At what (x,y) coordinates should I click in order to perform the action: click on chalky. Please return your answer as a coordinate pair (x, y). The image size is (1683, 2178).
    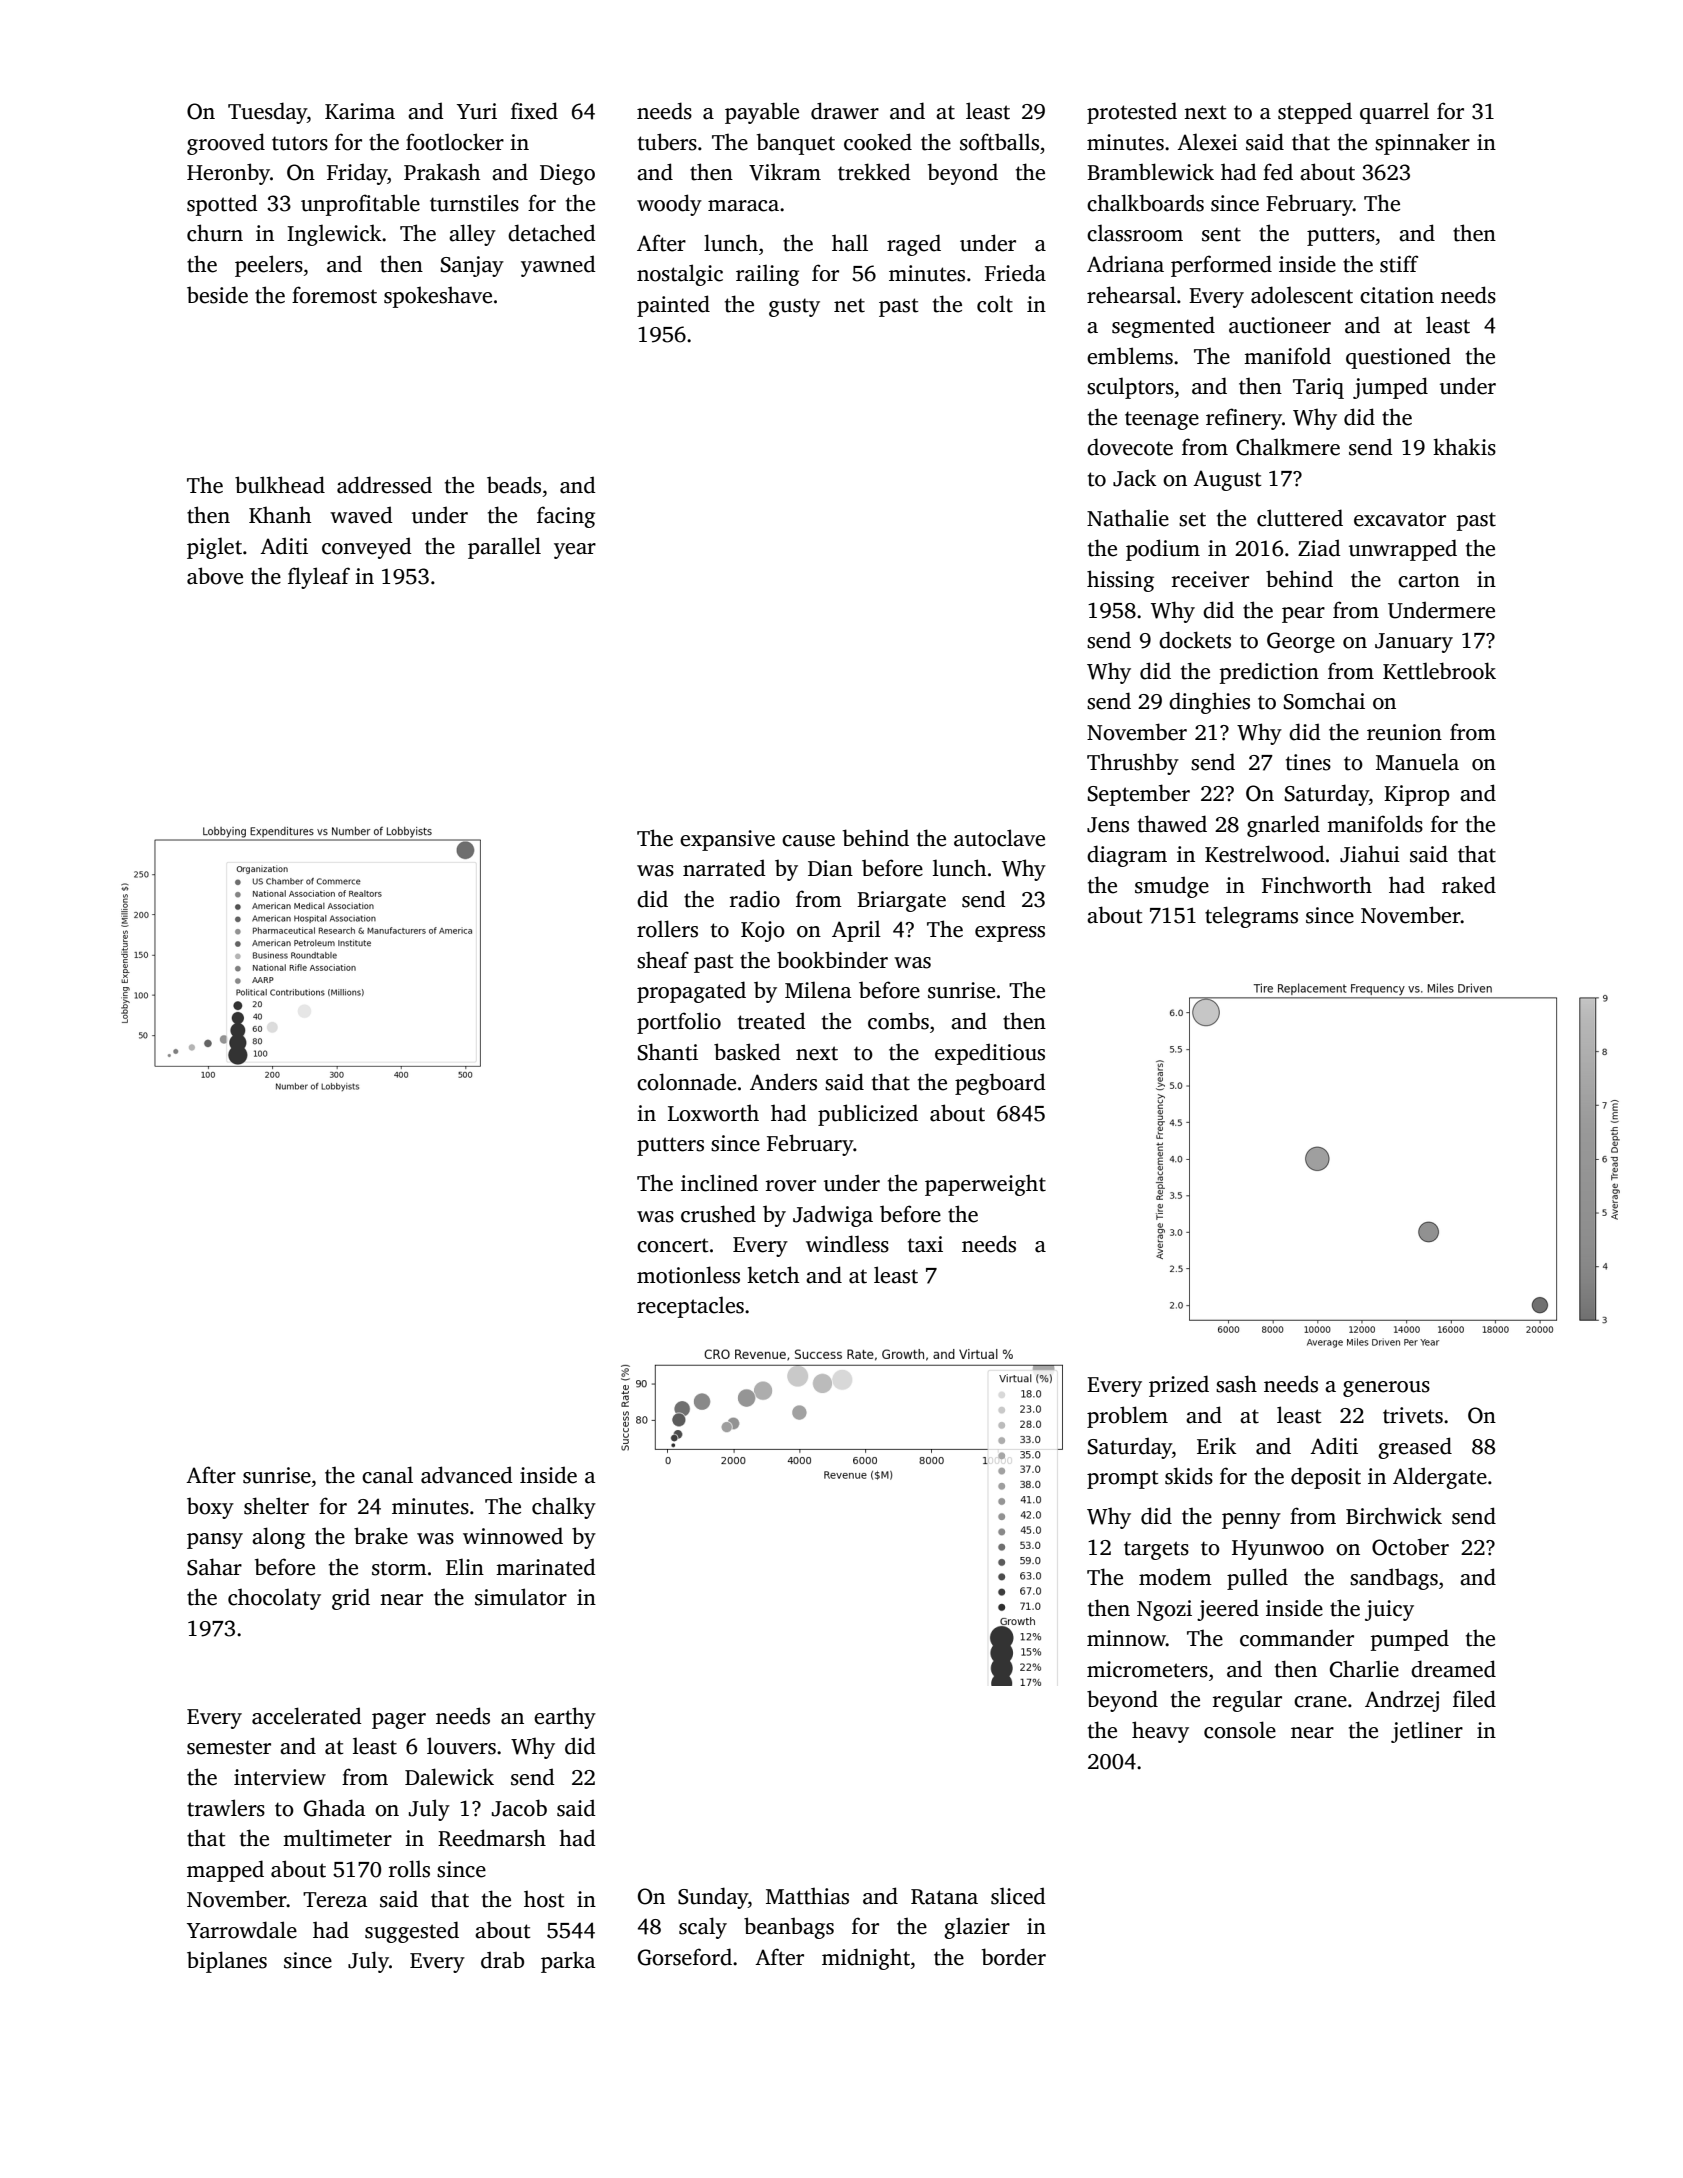
    Looking at the image, I should click on (564, 1508).
